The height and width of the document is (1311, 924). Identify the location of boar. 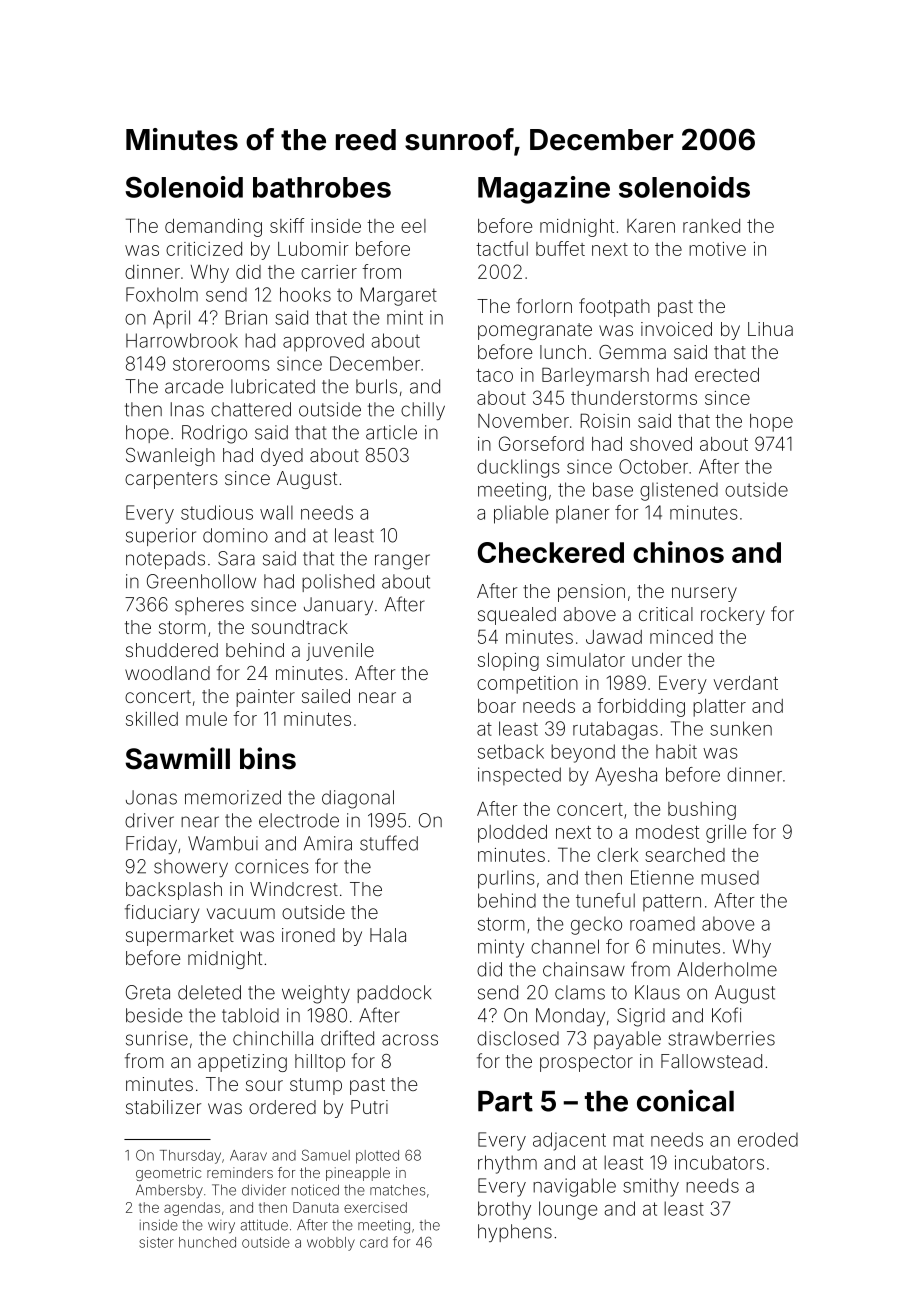
(497, 706).
